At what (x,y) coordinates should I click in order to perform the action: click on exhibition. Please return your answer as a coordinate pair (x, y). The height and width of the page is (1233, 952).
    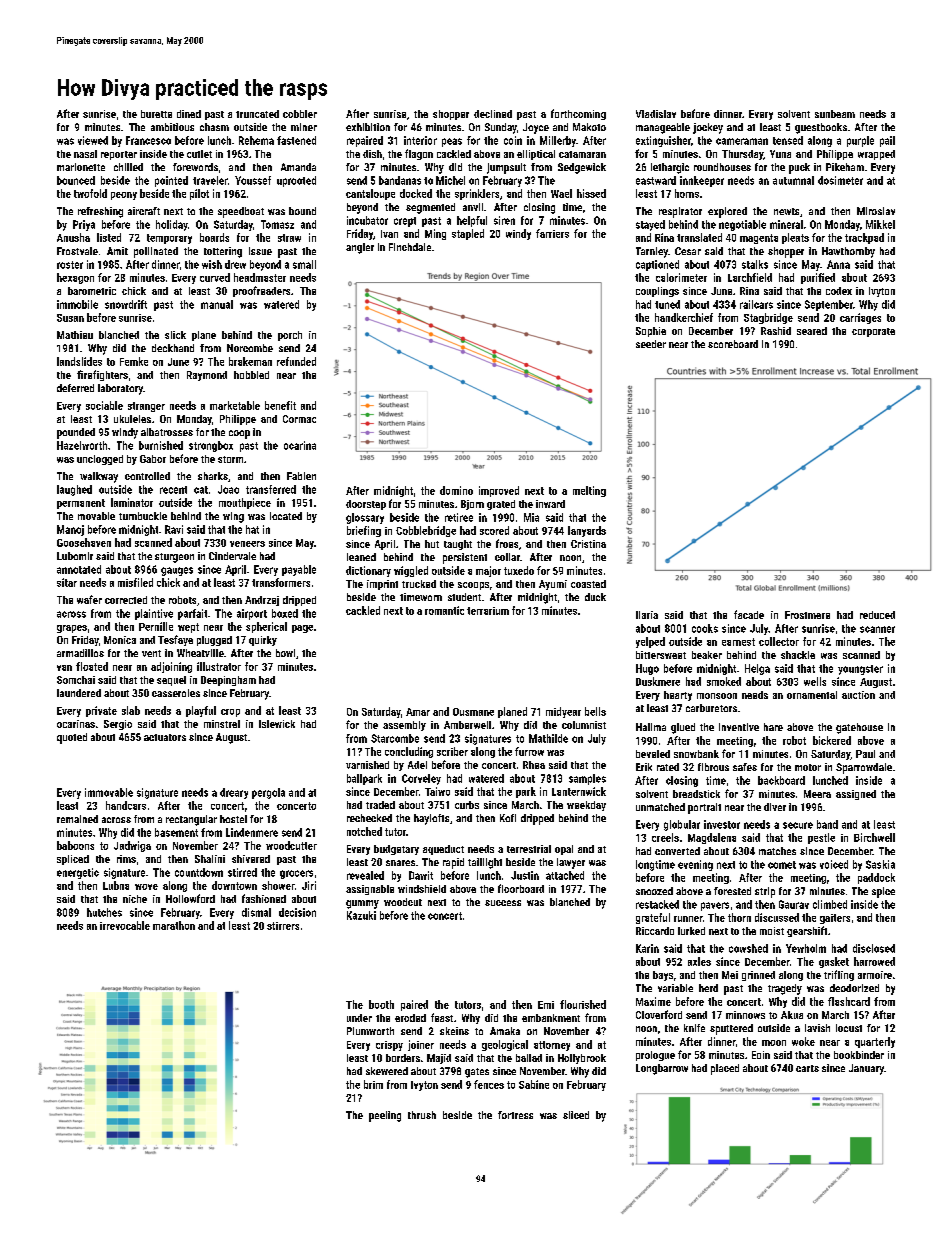
    Looking at the image, I should click on (368, 127).
